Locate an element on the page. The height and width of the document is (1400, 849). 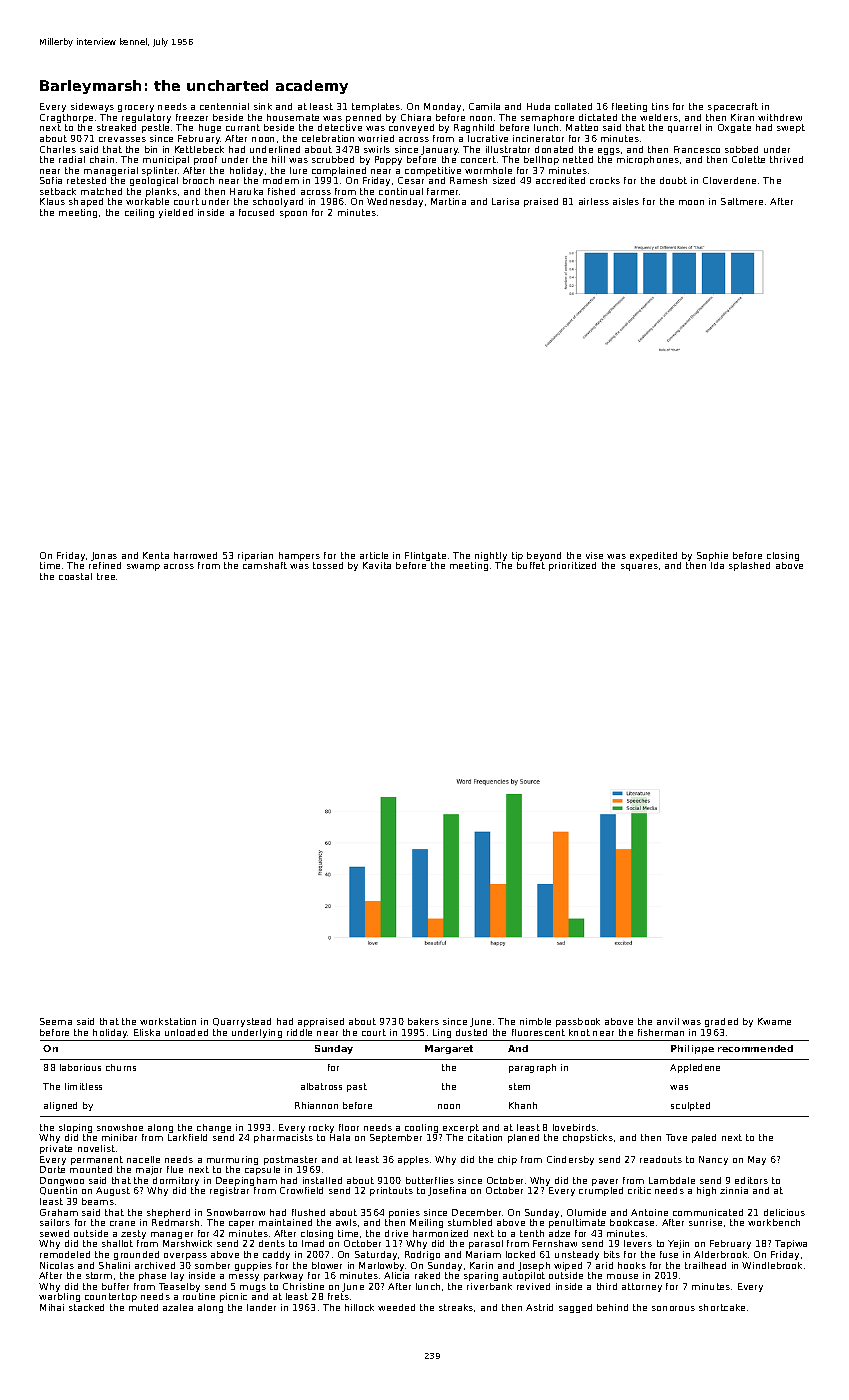
splashed is located at coordinates (749, 566).
